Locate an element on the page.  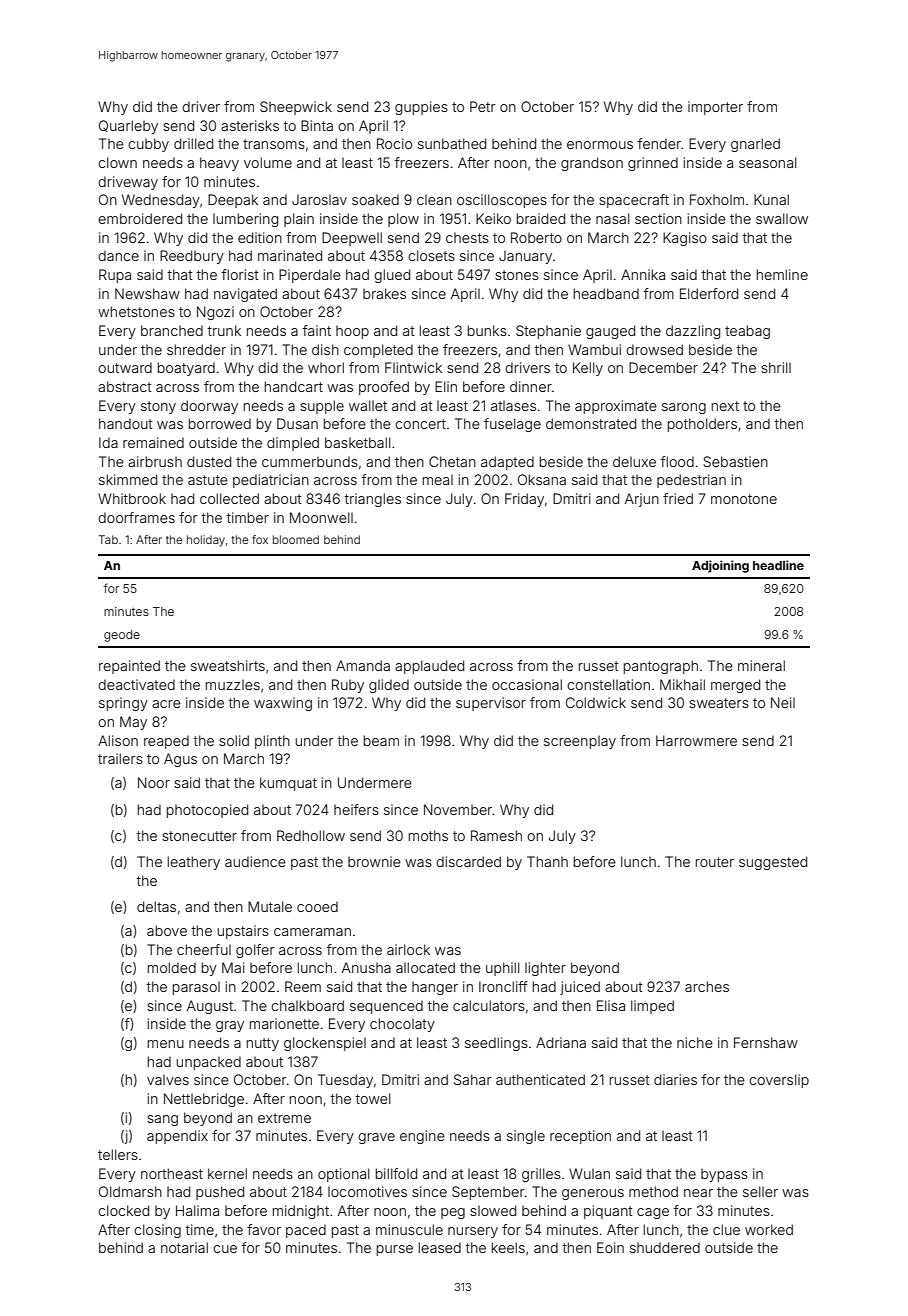
driveway is located at coordinates (128, 183).
